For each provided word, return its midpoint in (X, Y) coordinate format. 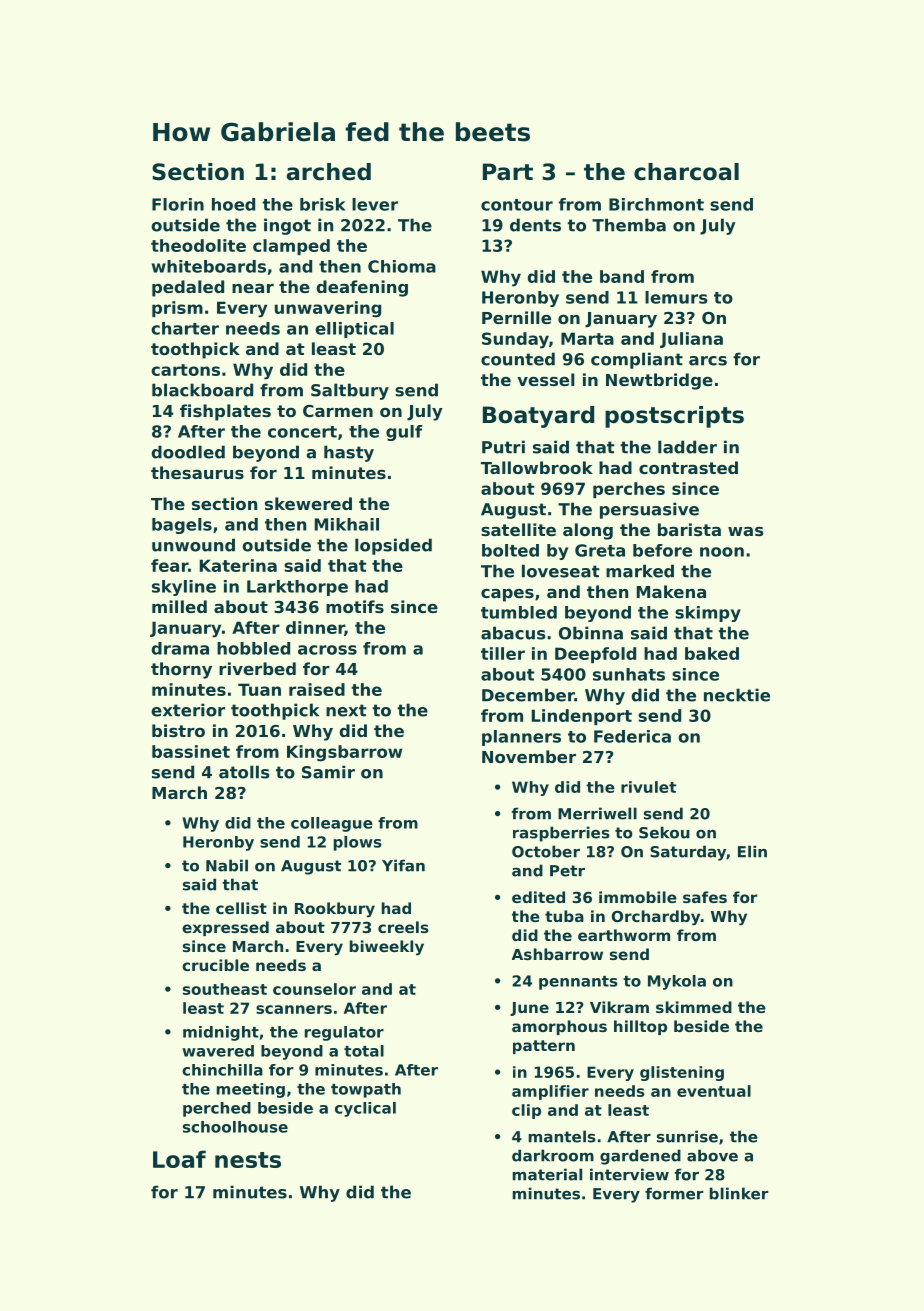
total (364, 1051)
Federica (632, 736)
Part (508, 172)
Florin (178, 204)
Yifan (403, 865)
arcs (708, 361)
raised (317, 689)
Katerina (238, 565)
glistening (682, 1073)
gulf (404, 433)
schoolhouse (235, 1127)
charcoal (686, 172)
